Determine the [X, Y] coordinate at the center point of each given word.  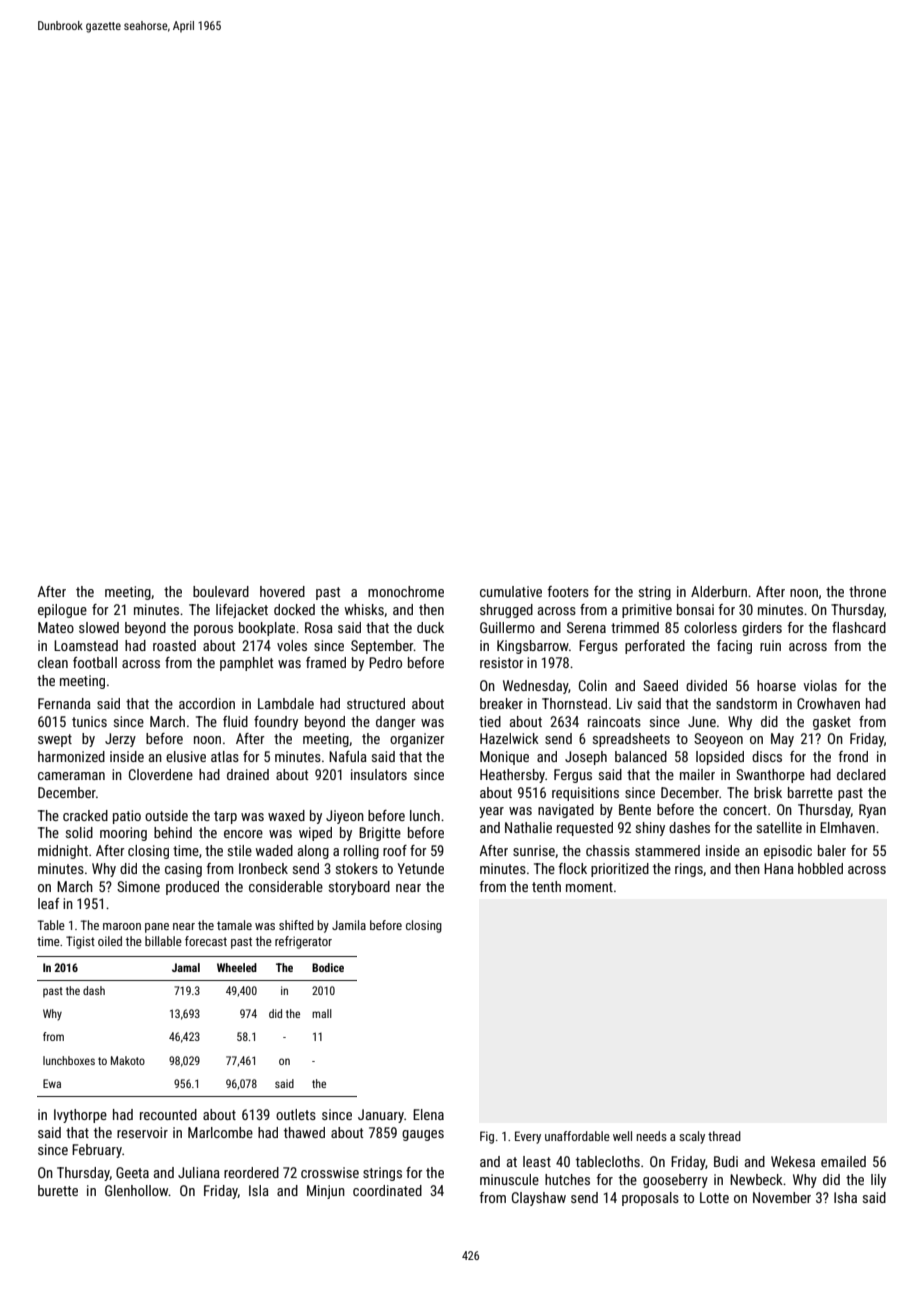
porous [213, 630]
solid [79, 832]
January [381, 1116]
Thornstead [574, 703]
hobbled [820, 868]
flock [573, 868]
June [702, 721]
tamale [234, 925]
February [97, 1151]
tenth [546, 886]
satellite [779, 827]
